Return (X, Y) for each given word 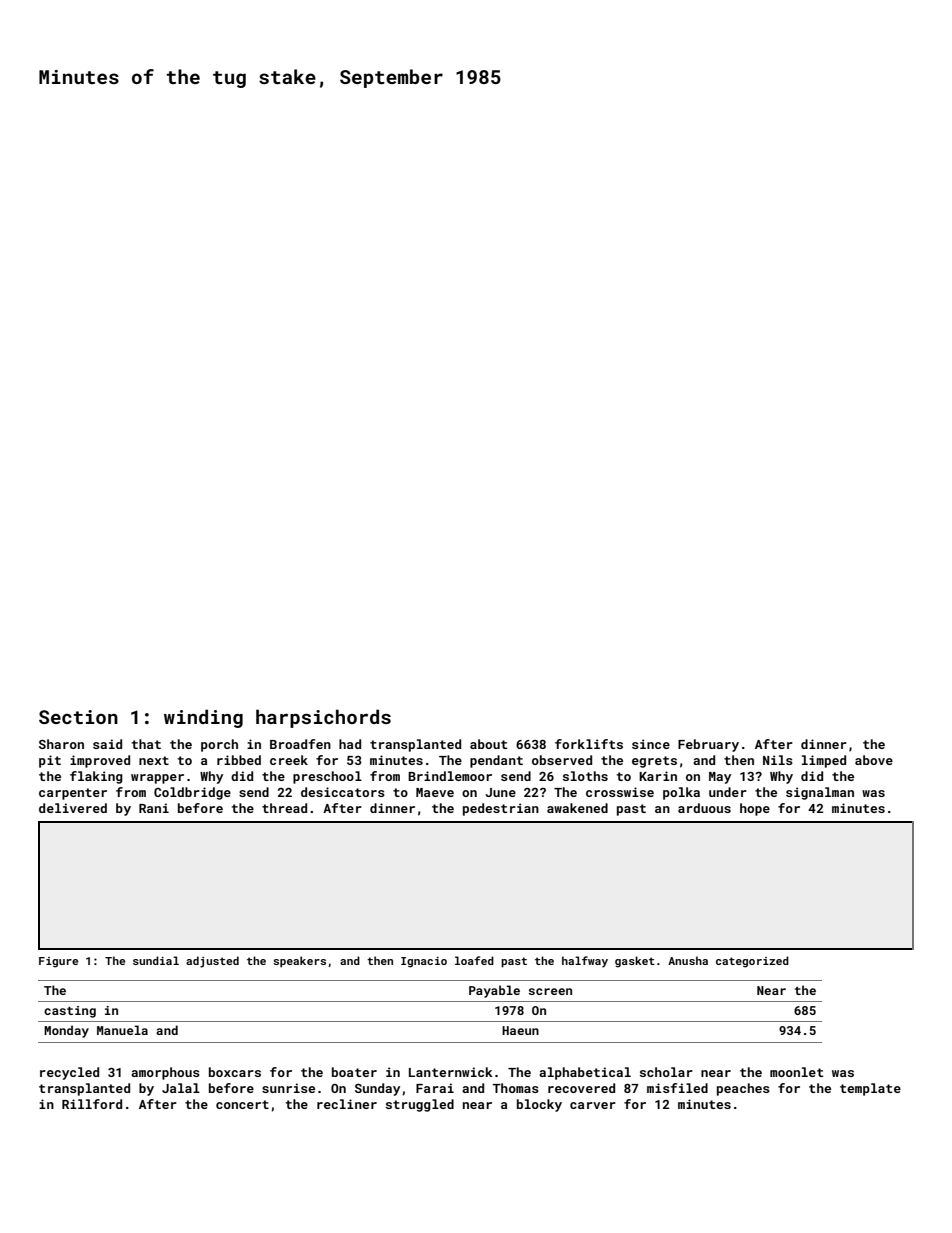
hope (755, 809)
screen (550, 991)
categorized (752, 962)
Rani (154, 808)
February (708, 745)
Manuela (122, 1030)
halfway (585, 962)
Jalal (181, 1088)
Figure (58, 962)
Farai (435, 1088)
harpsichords (323, 718)
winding (203, 718)
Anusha (688, 960)
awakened (577, 808)
